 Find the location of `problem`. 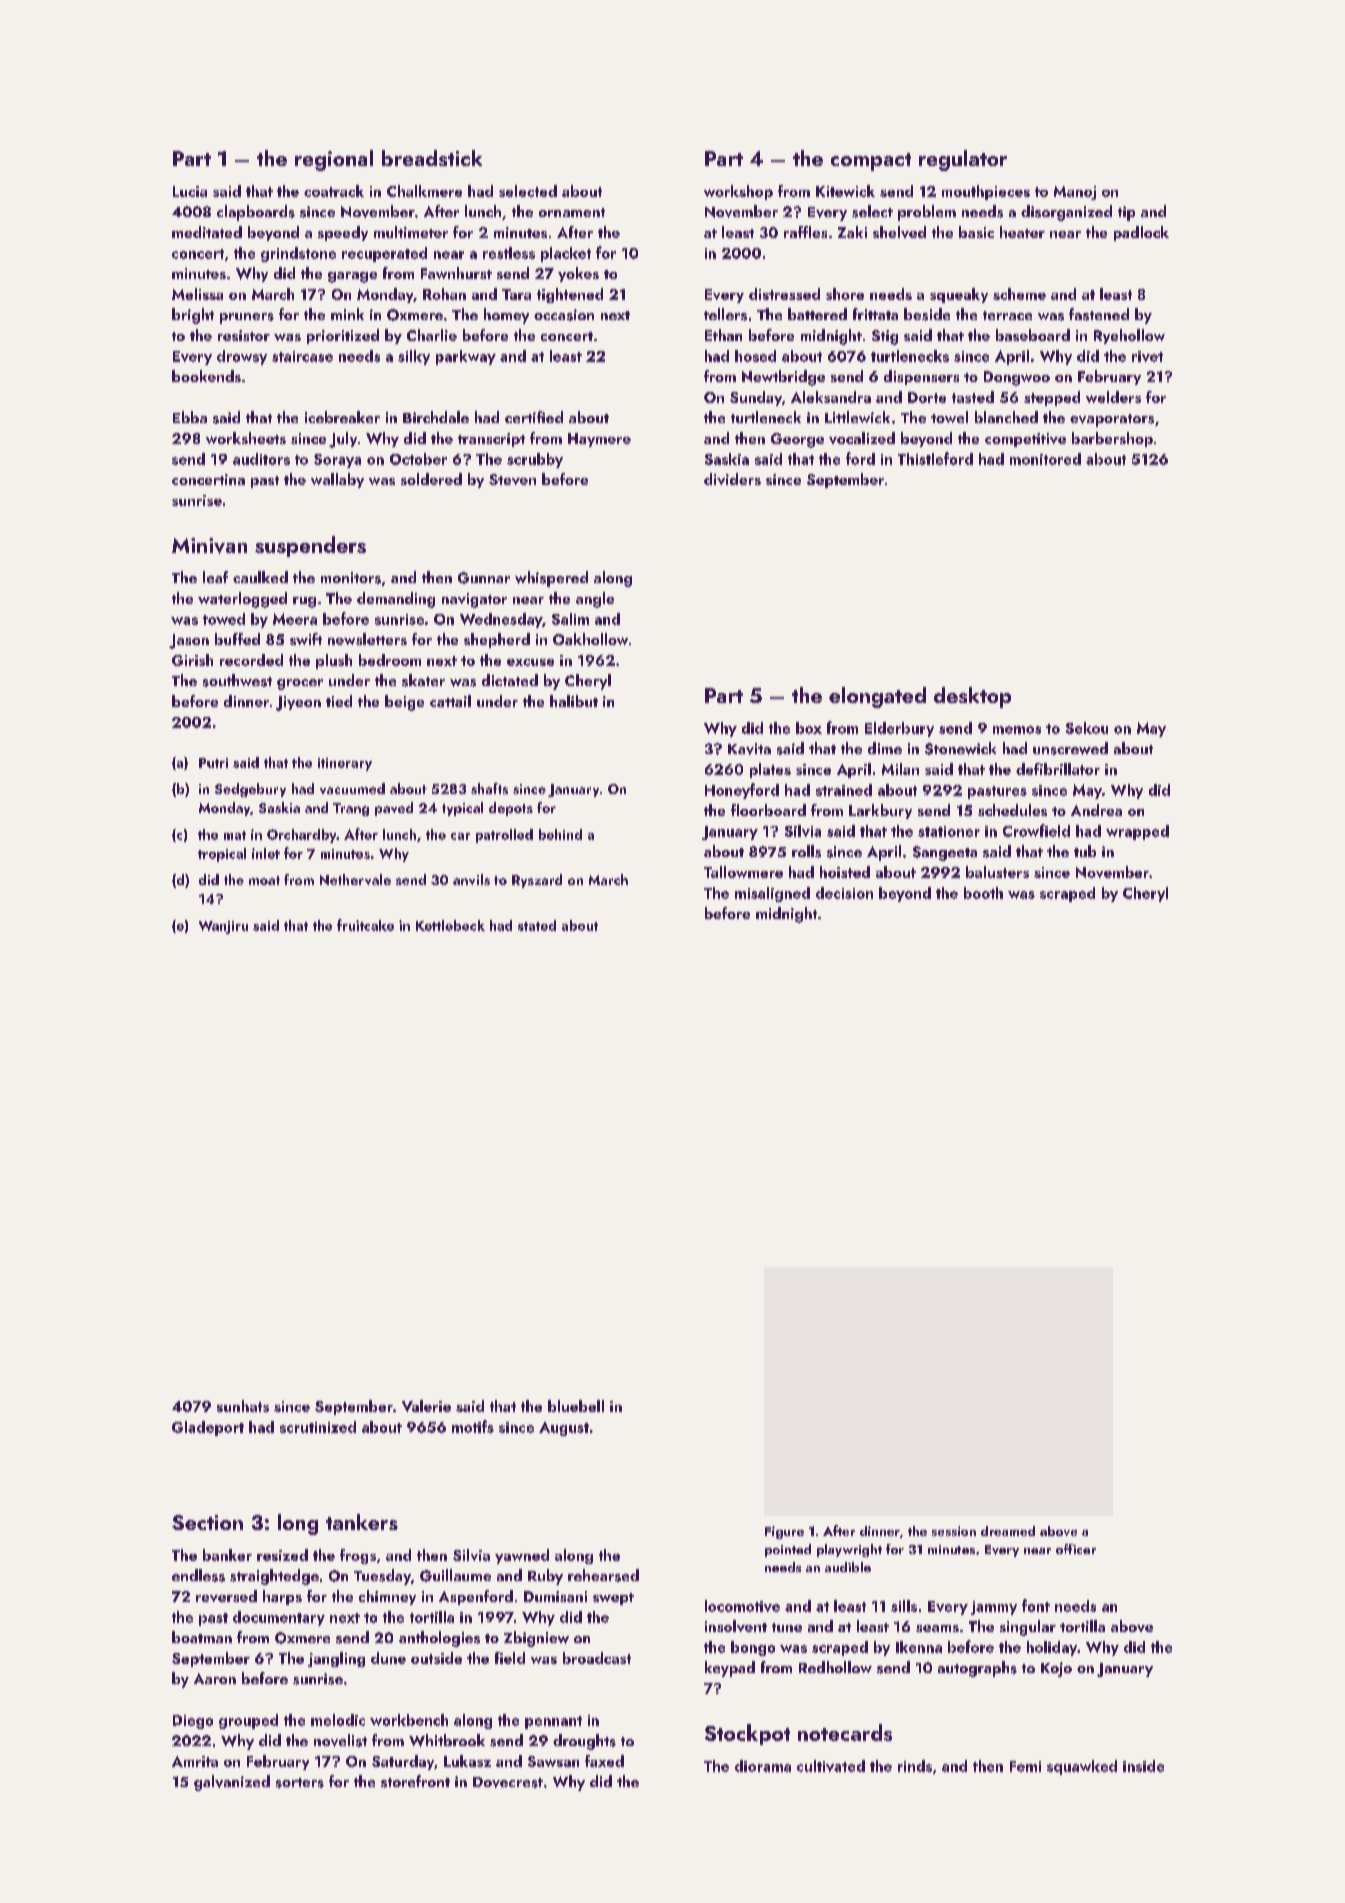

problem is located at coordinates (927, 213).
